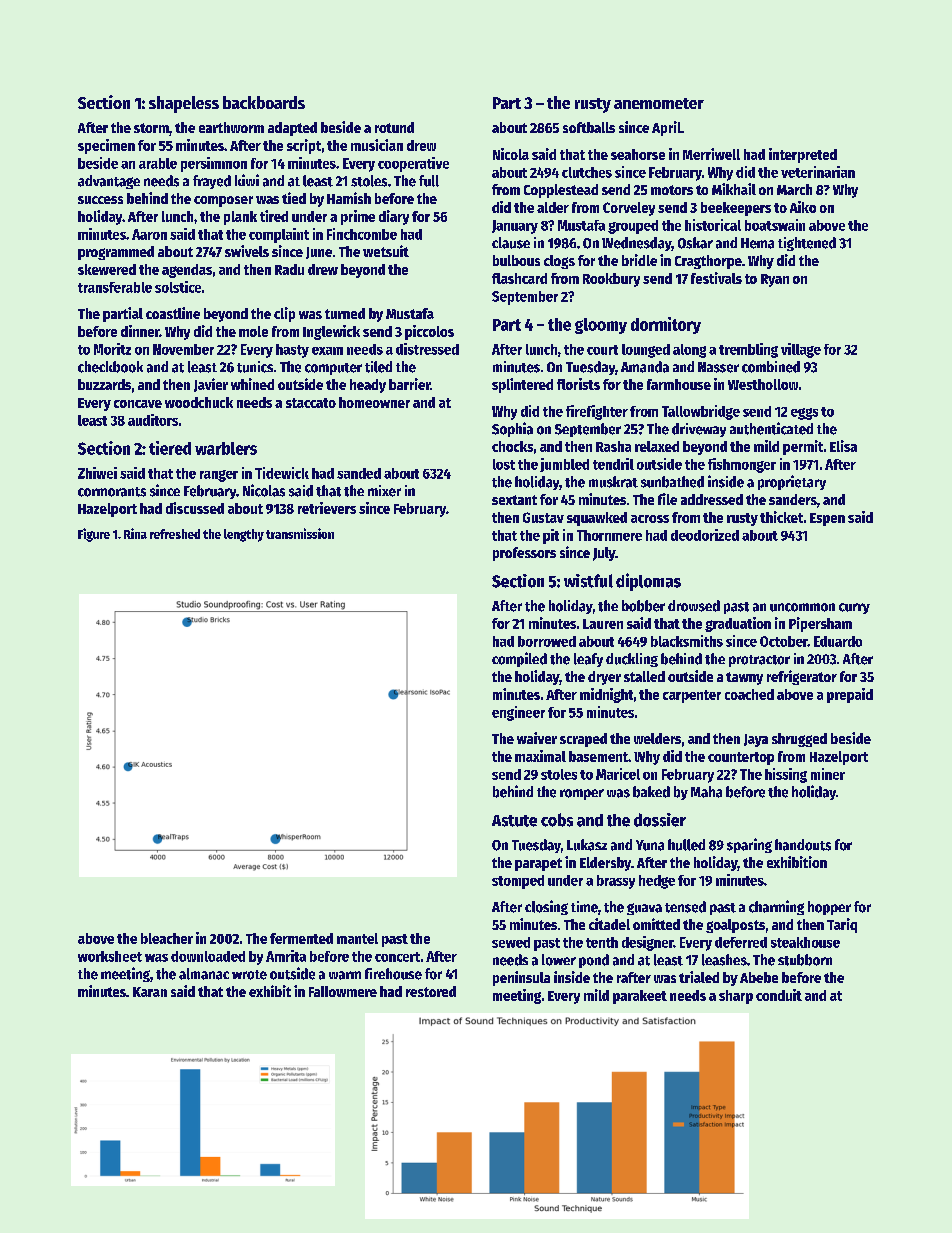 This screenshot has height=1233, width=952. I want to click on anemometer, so click(659, 103).
